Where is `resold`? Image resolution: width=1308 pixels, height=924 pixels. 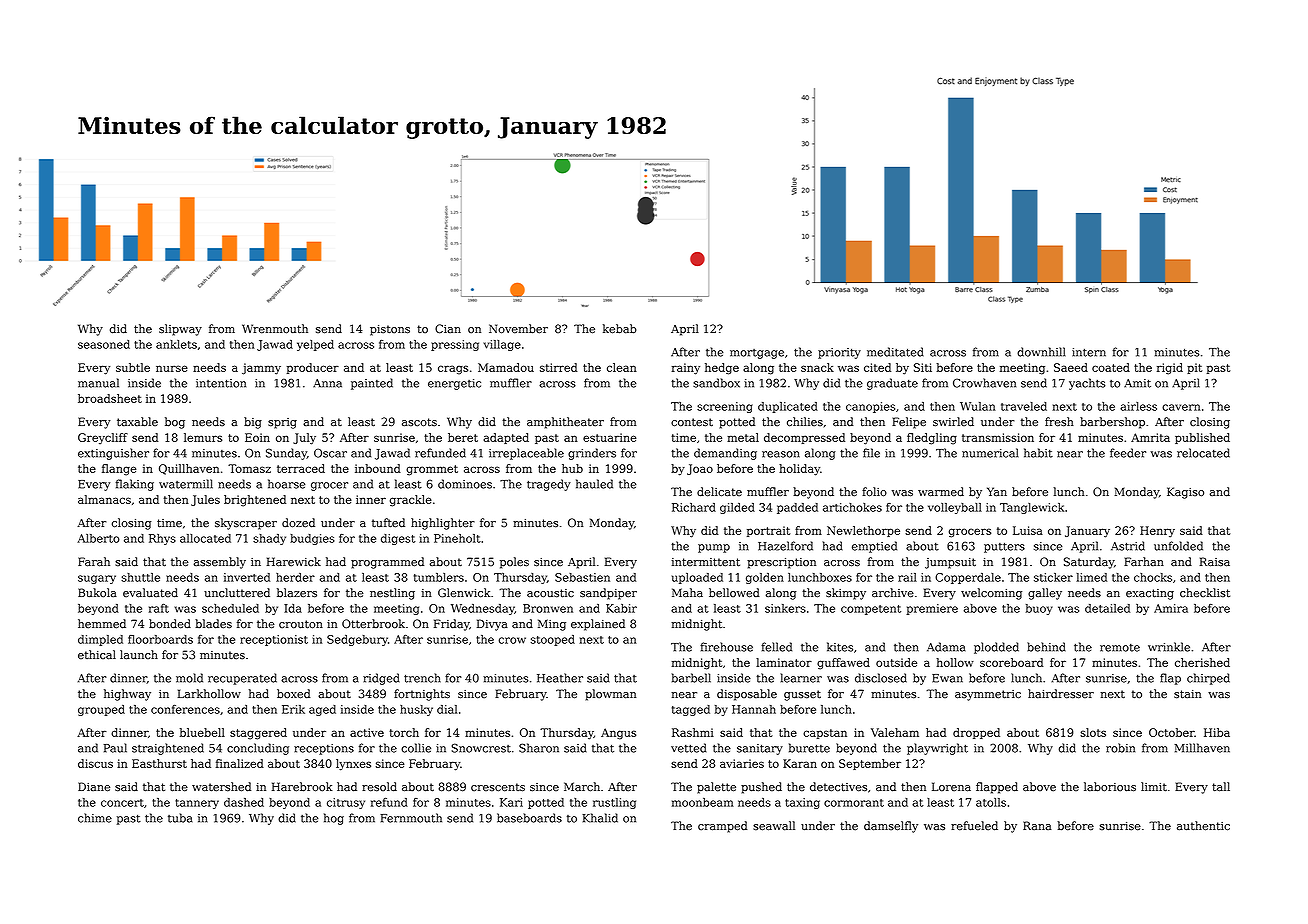 resold is located at coordinates (379, 787).
